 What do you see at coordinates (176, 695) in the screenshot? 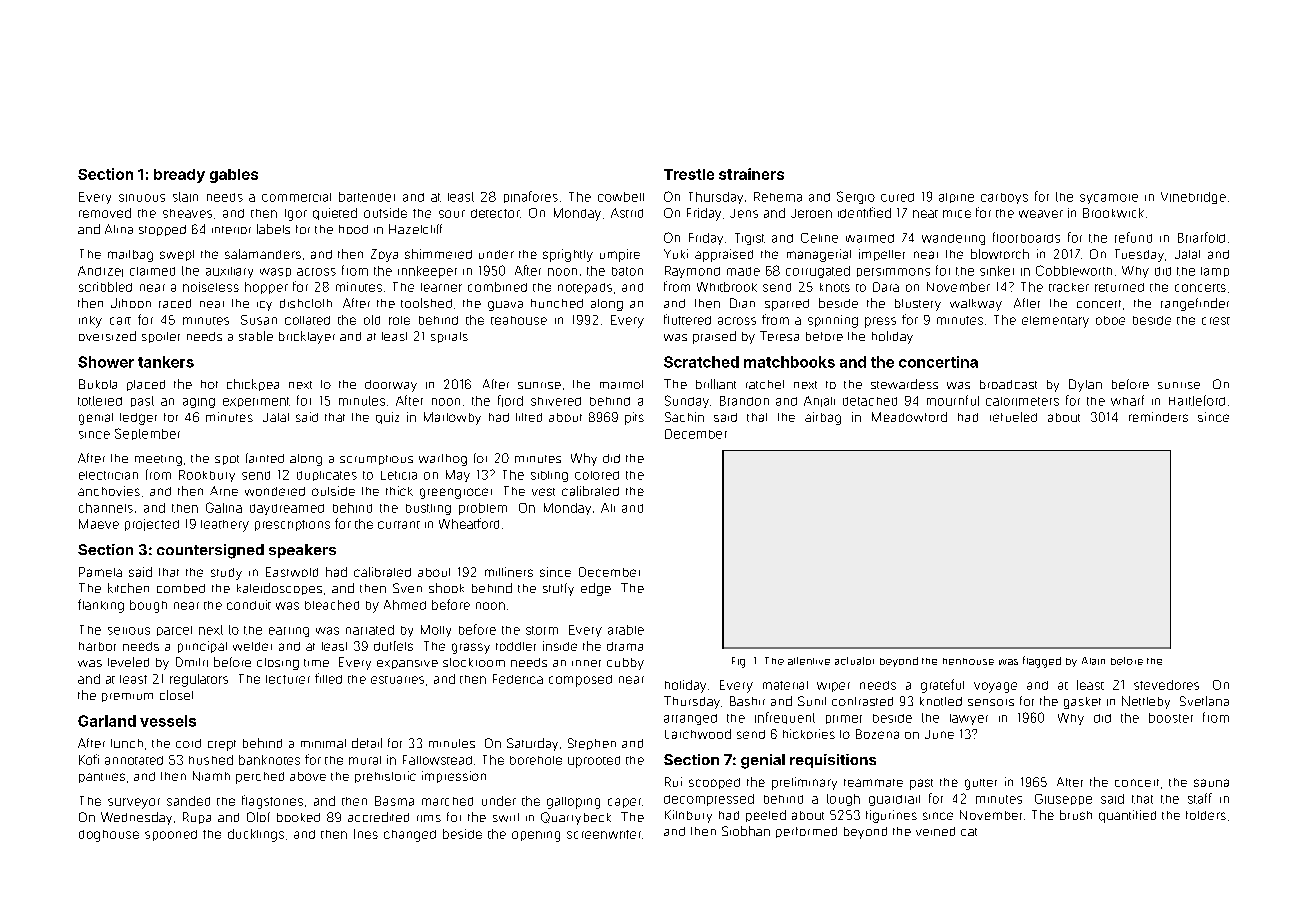
I see `closet` at bounding box center [176, 695].
